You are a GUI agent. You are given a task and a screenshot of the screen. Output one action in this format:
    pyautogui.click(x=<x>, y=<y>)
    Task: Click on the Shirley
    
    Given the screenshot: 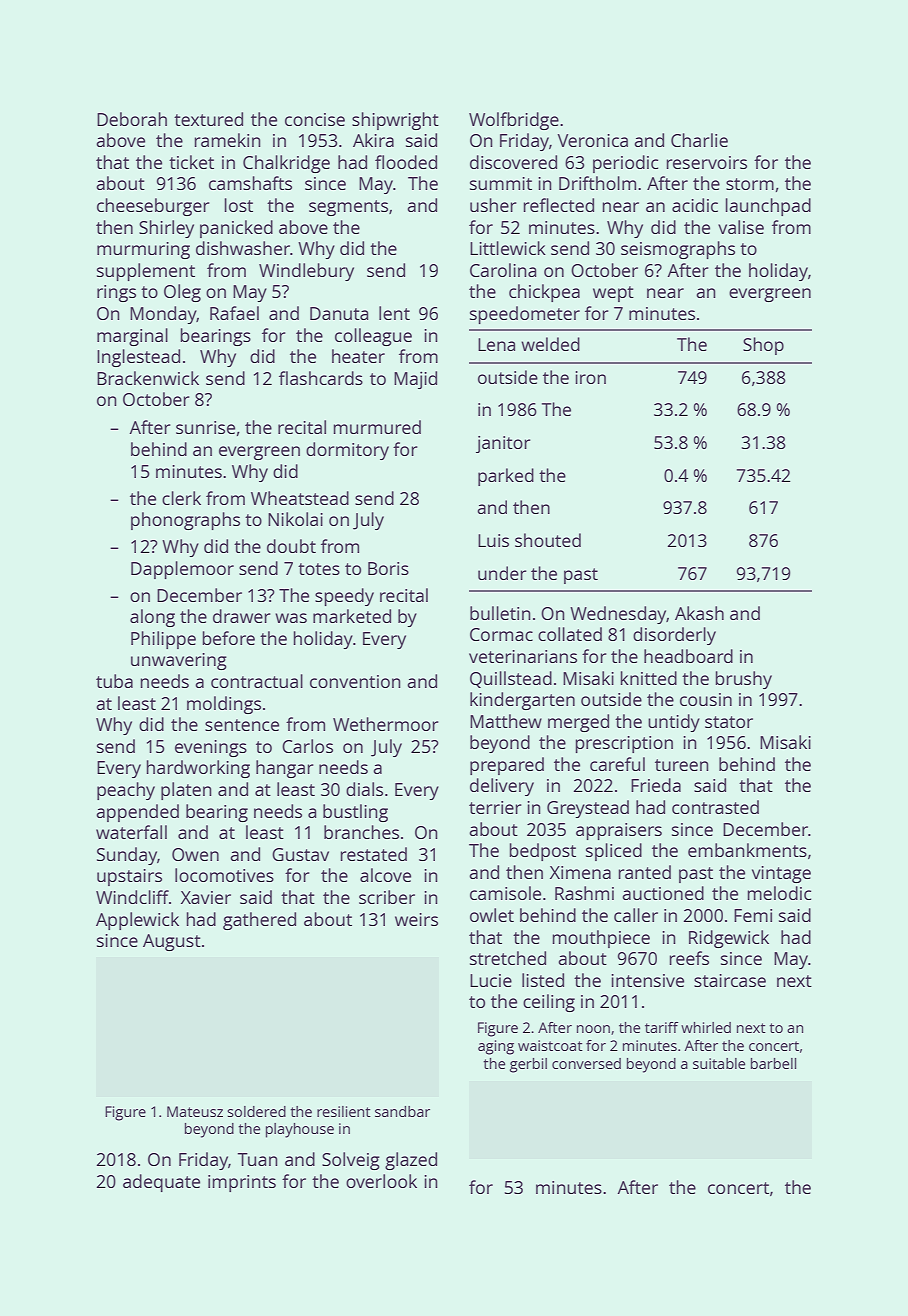 What is the action you would take?
    pyautogui.click(x=166, y=229)
